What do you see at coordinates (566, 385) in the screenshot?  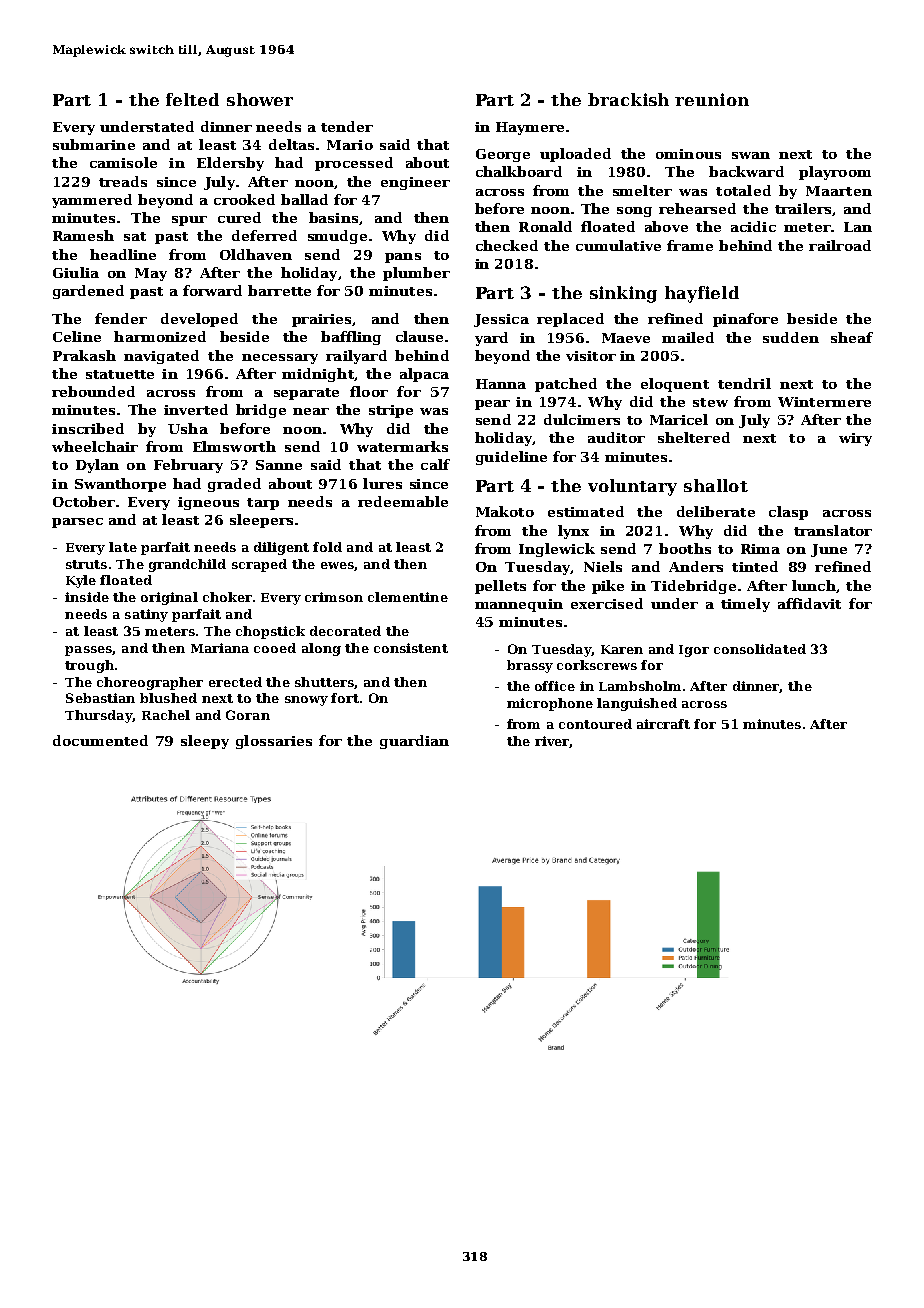 I see `patched` at bounding box center [566, 385].
